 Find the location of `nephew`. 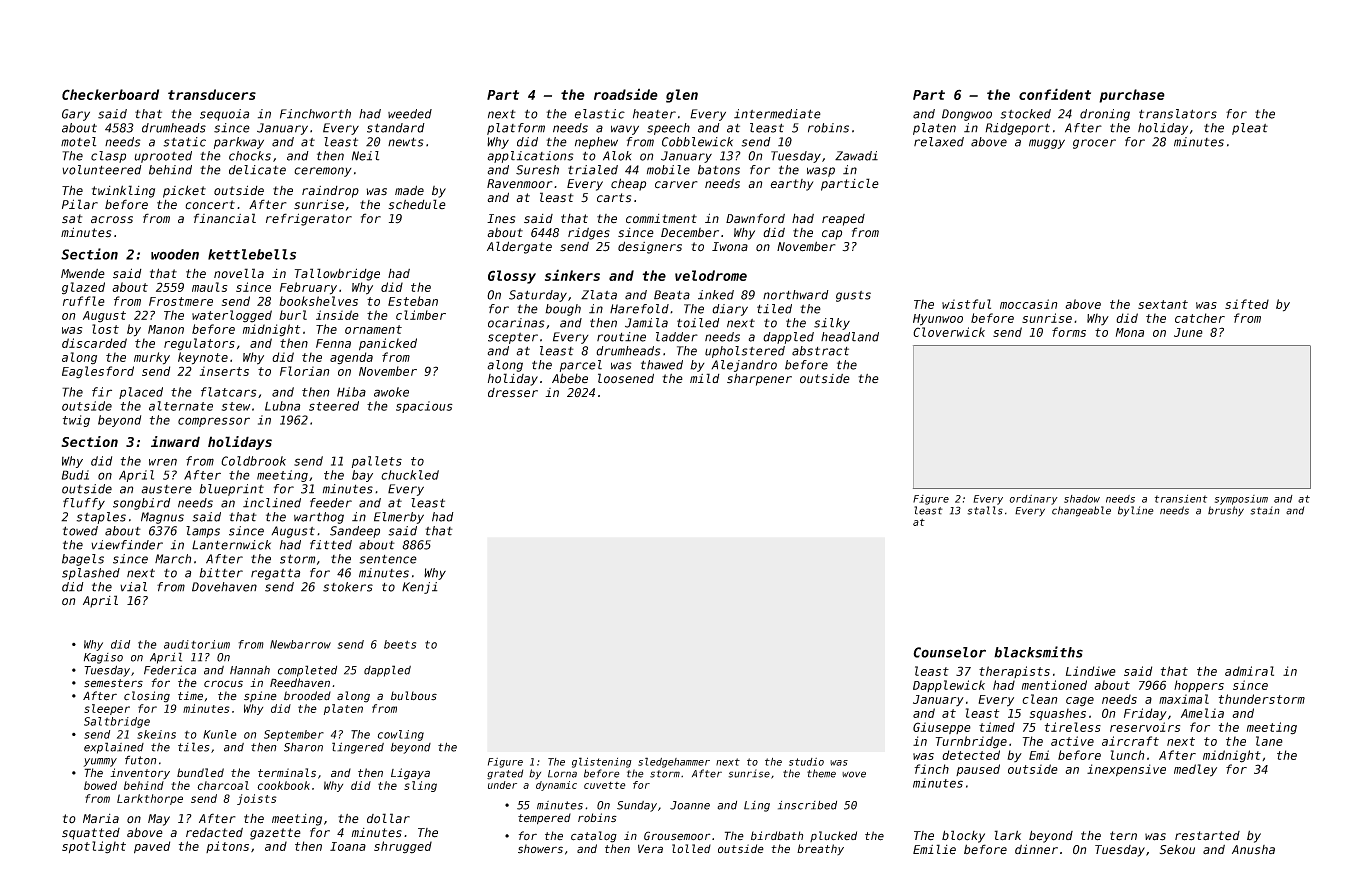

nephew is located at coordinates (596, 143).
